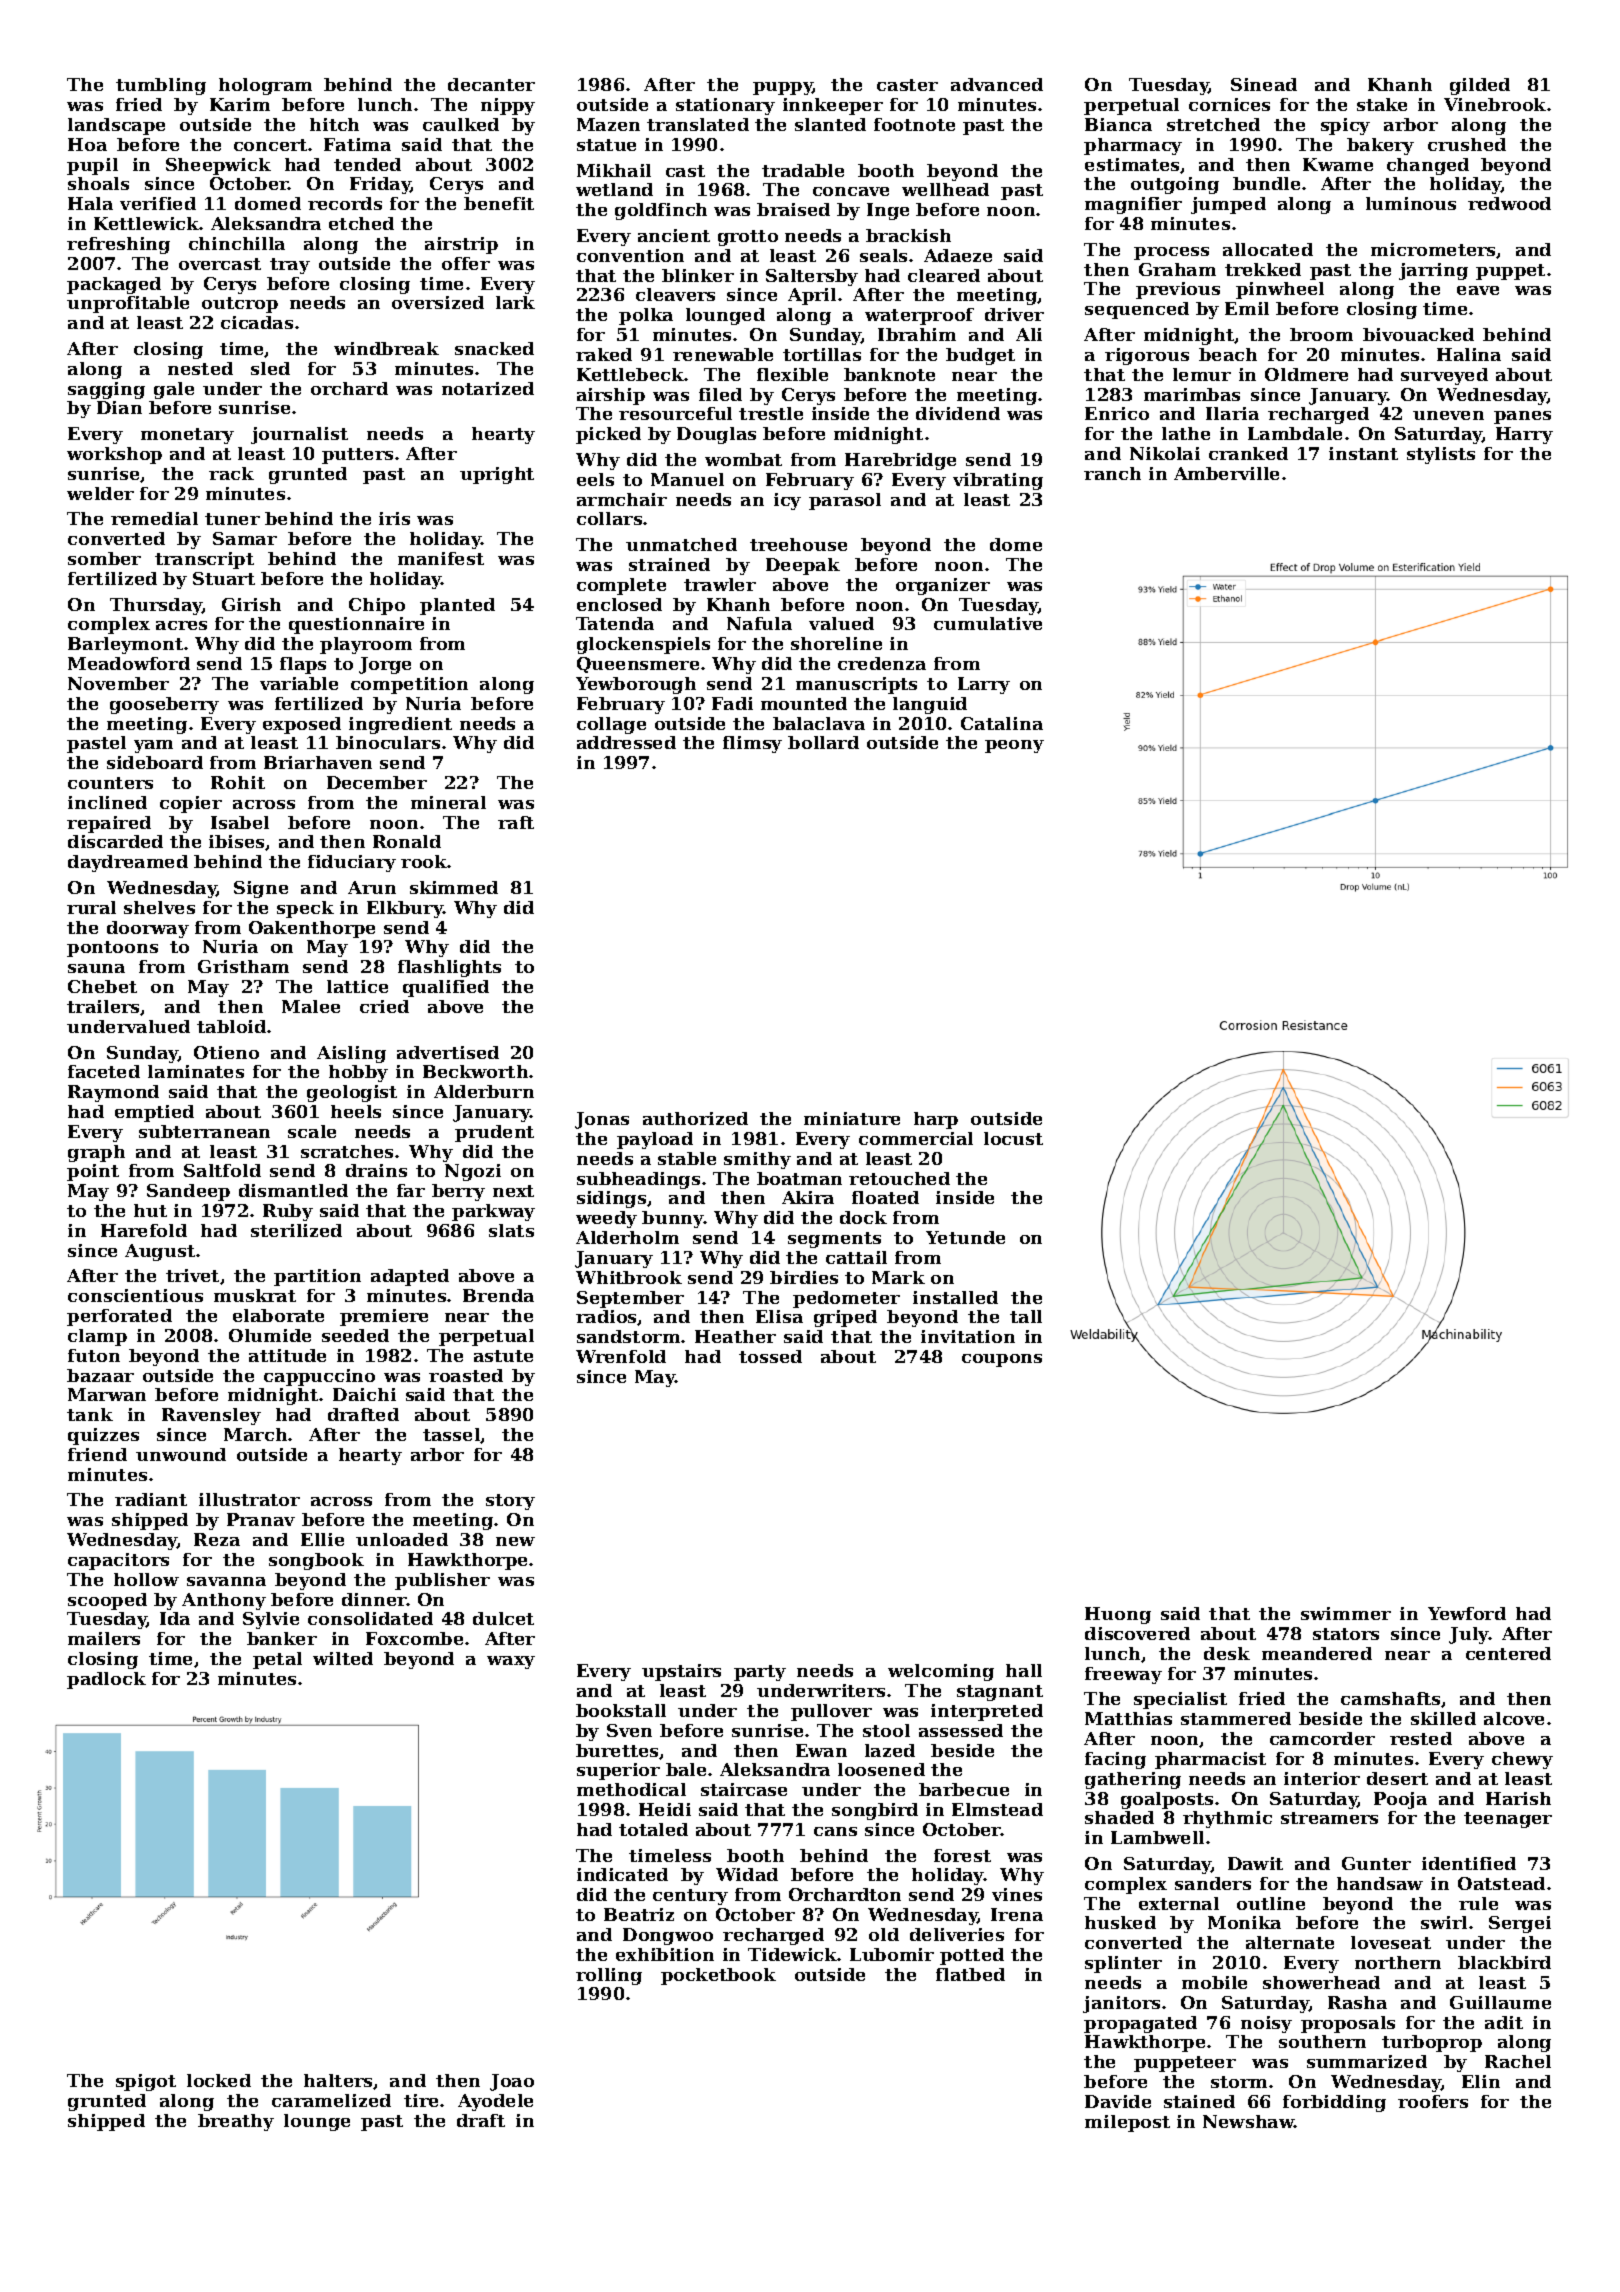 This image has height=2292, width=1620. I want to click on authorized, so click(695, 1118).
